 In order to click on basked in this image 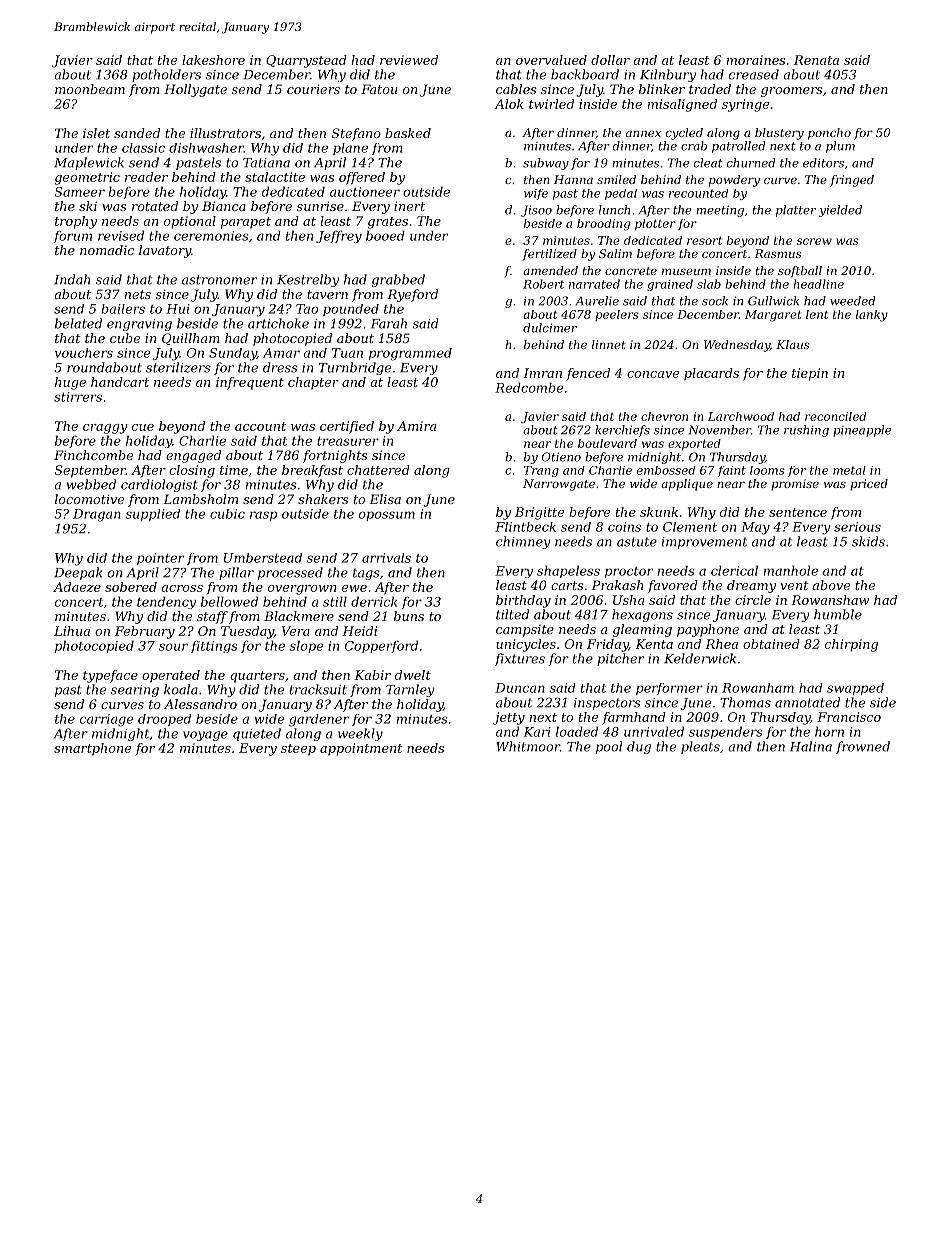, I will do `click(408, 133)`.
